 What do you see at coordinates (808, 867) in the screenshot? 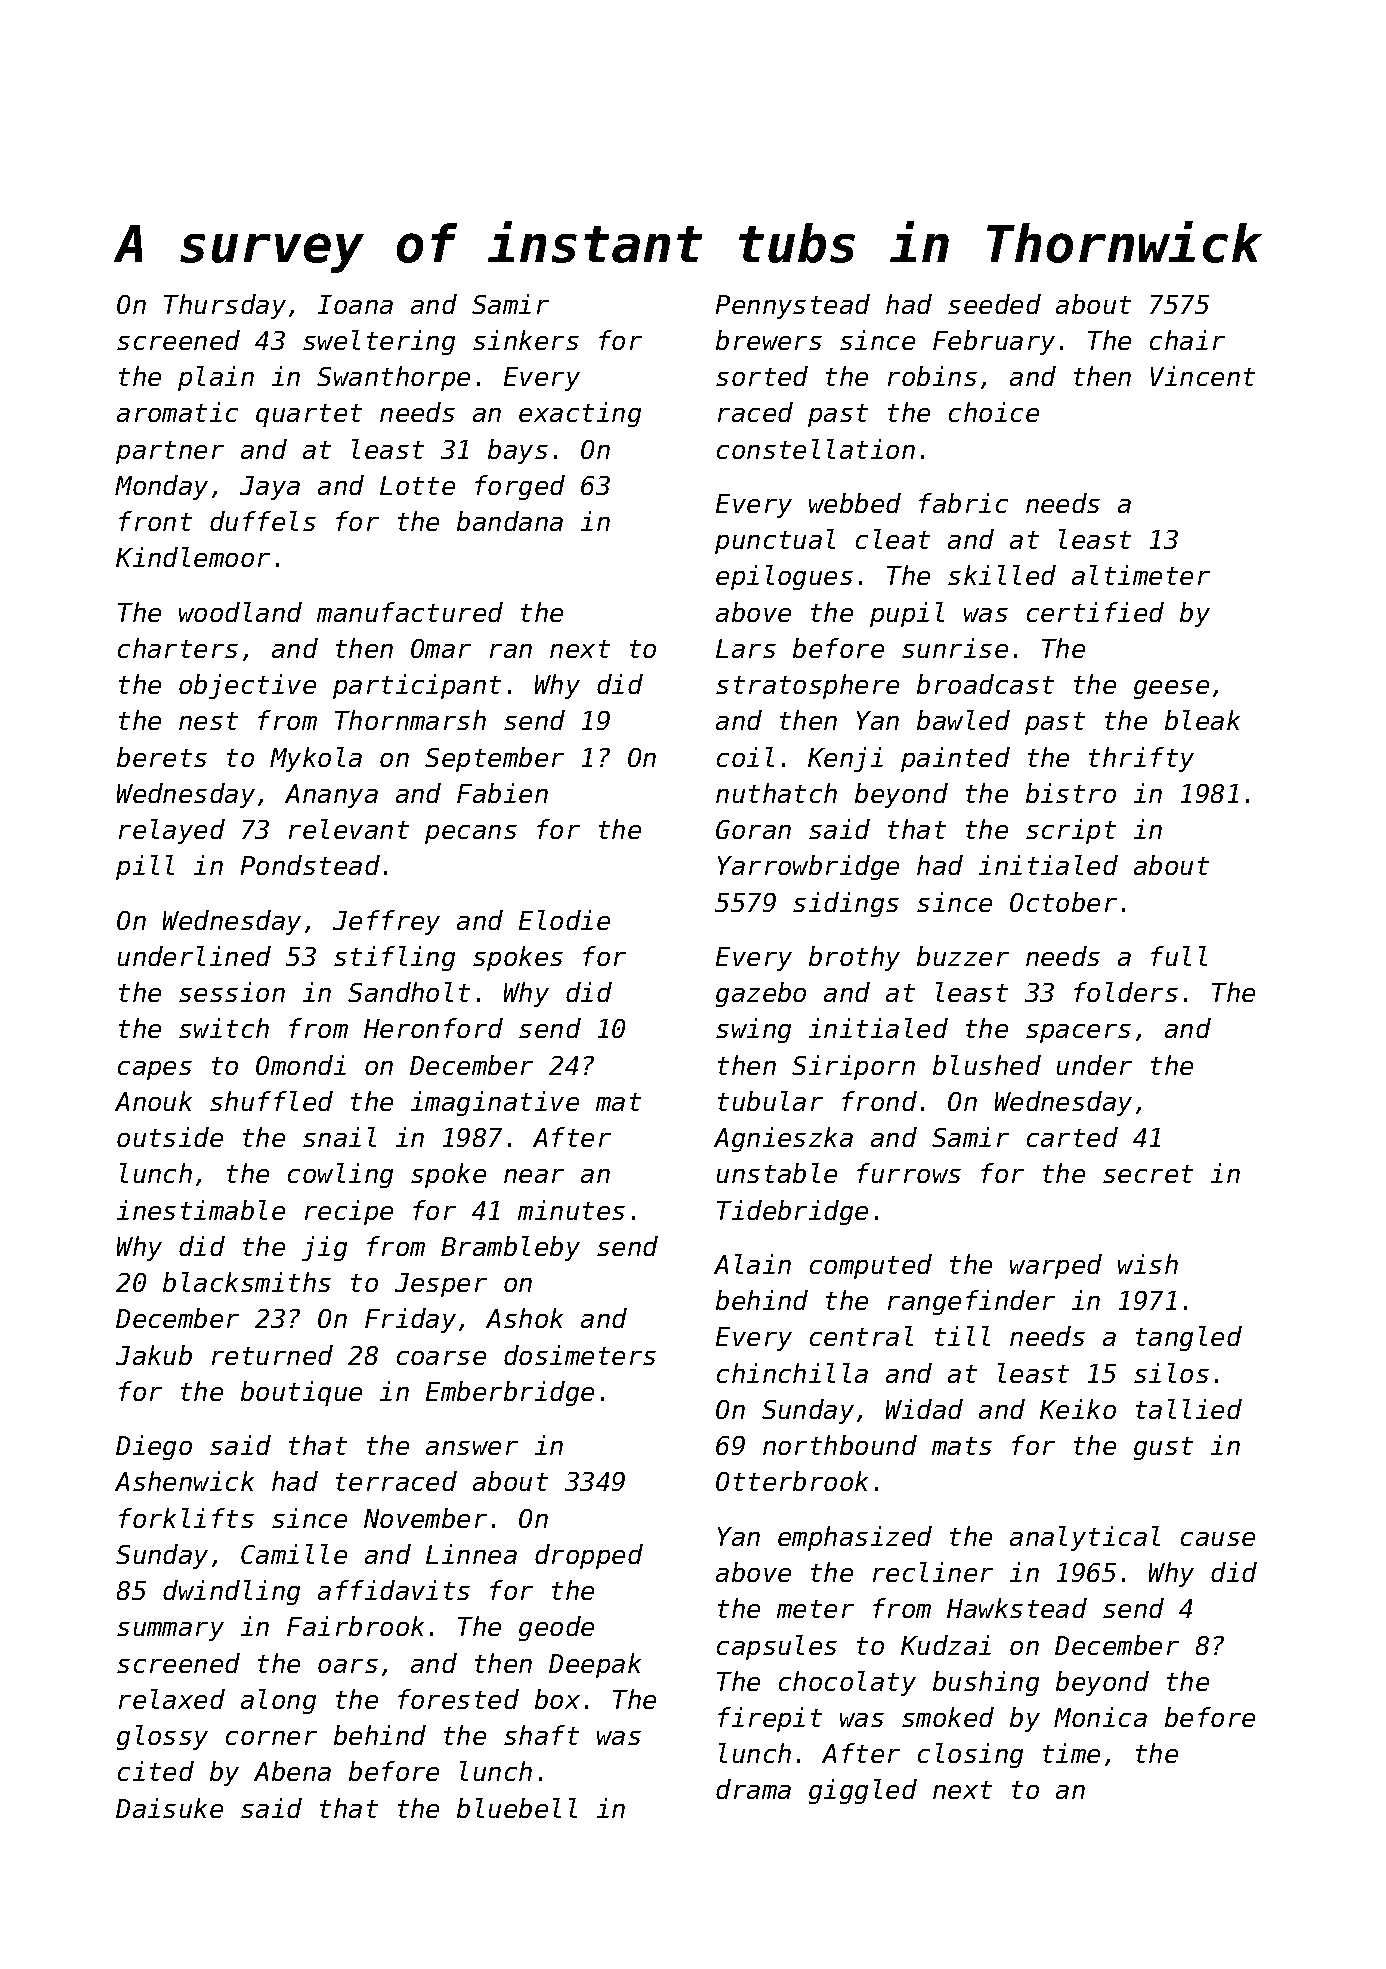
I see `Yarrowbridge` at bounding box center [808, 867].
